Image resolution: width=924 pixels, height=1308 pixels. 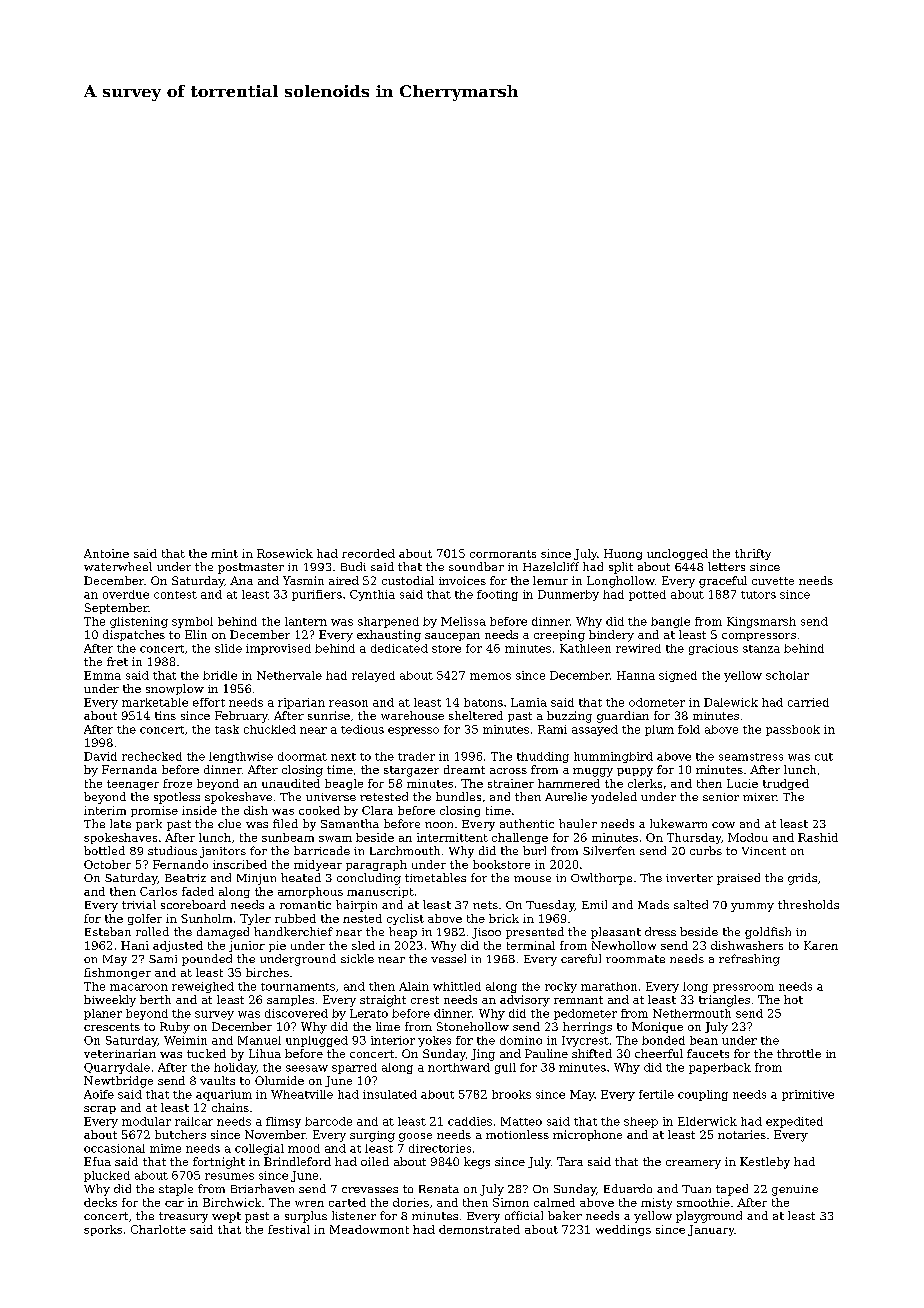 I want to click on Huong, so click(x=623, y=554).
